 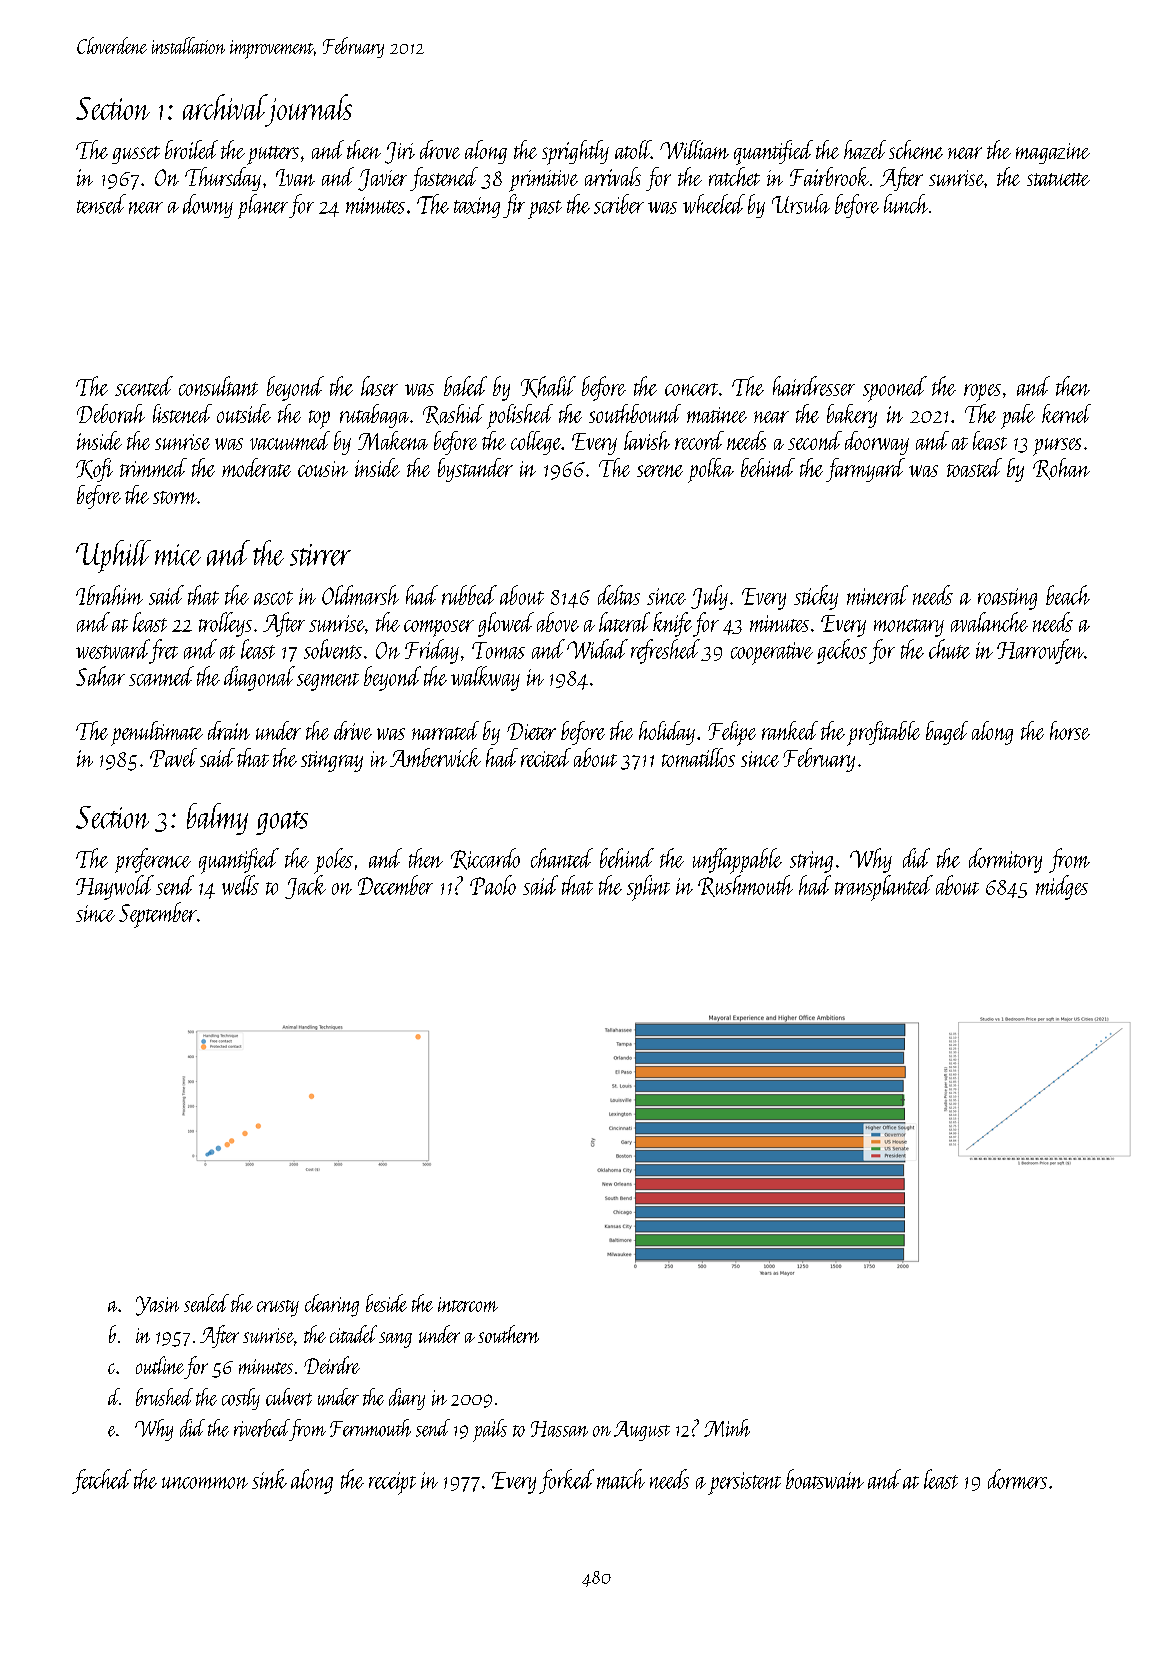 What do you see at coordinates (217, 819) in the image?
I see `balmy` at bounding box center [217, 819].
